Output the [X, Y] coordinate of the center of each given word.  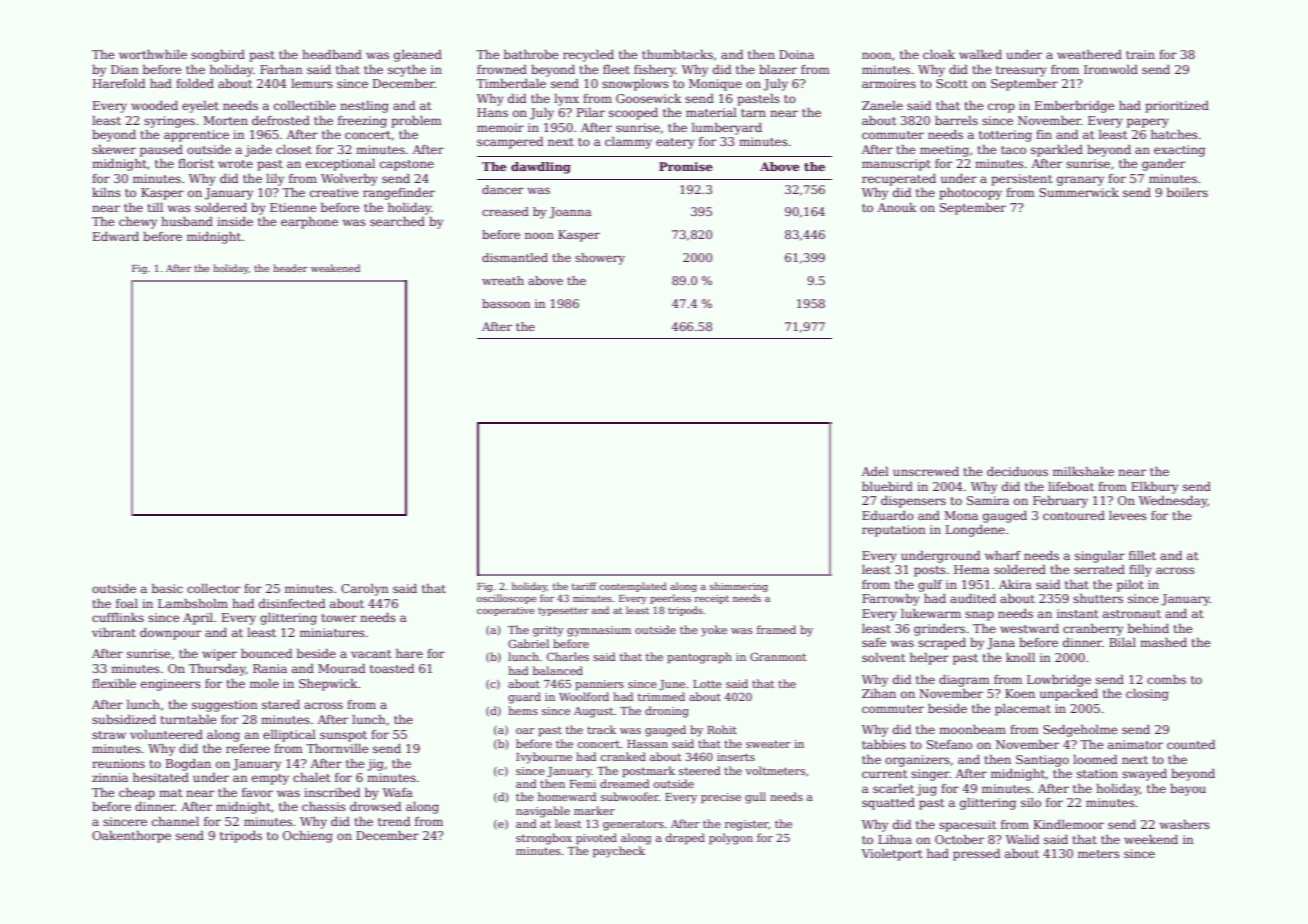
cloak [939, 54]
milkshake [1083, 471]
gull [755, 798]
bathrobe [531, 54]
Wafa [398, 792]
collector [213, 588]
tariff [584, 586]
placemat [1023, 710]
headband [332, 54]
